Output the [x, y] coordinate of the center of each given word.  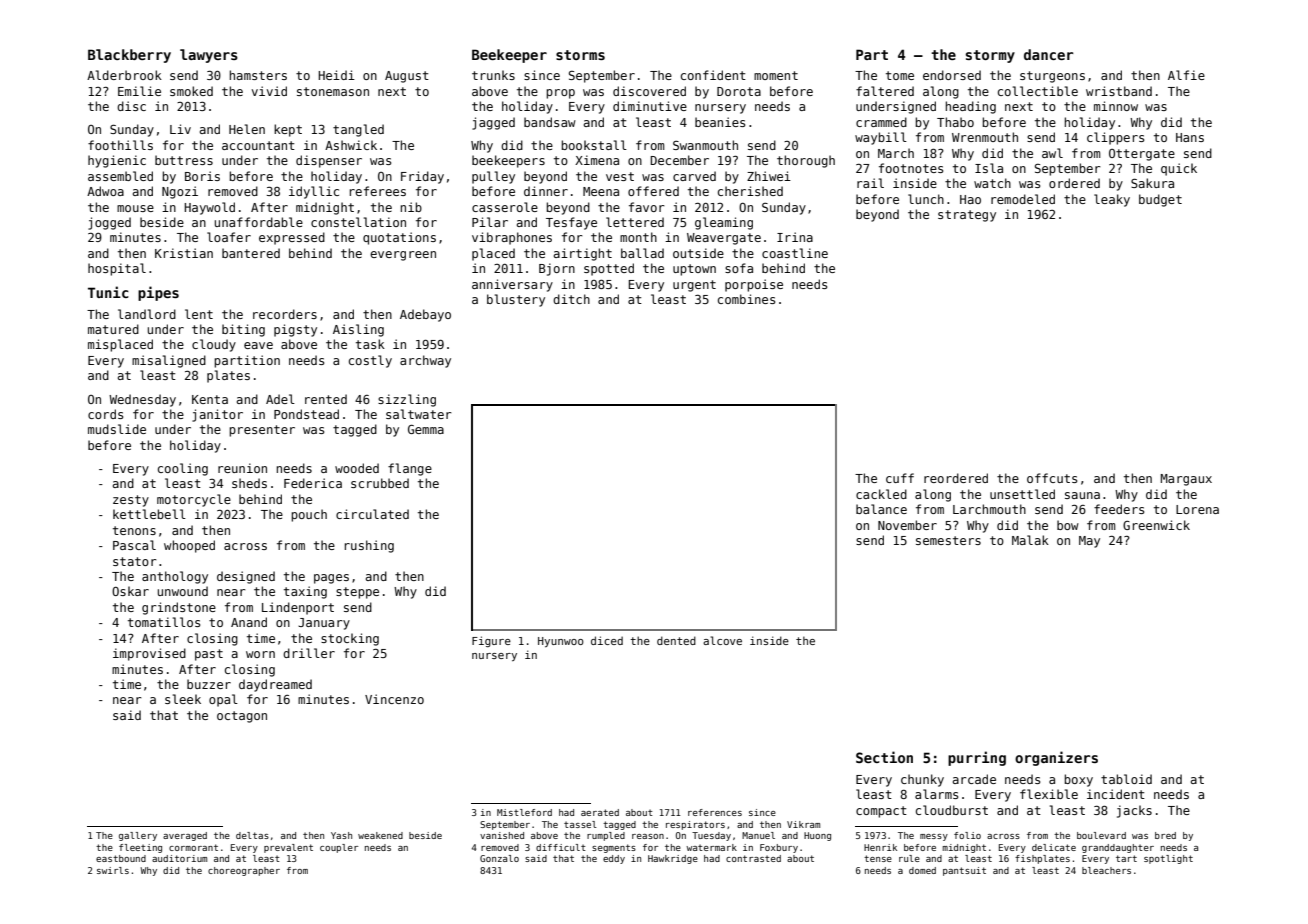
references [715, 812]
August [407, 77]
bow [1068, 525]
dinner [546, 191]
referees [378, 191]
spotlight [1168, 859]
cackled [881, 494]
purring [977, 758]
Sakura [1152, 183]
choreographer [244, 871]
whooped [189, 546]
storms [580, 55]
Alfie [1186, 75]
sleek [183, 699]
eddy [614, 859]
